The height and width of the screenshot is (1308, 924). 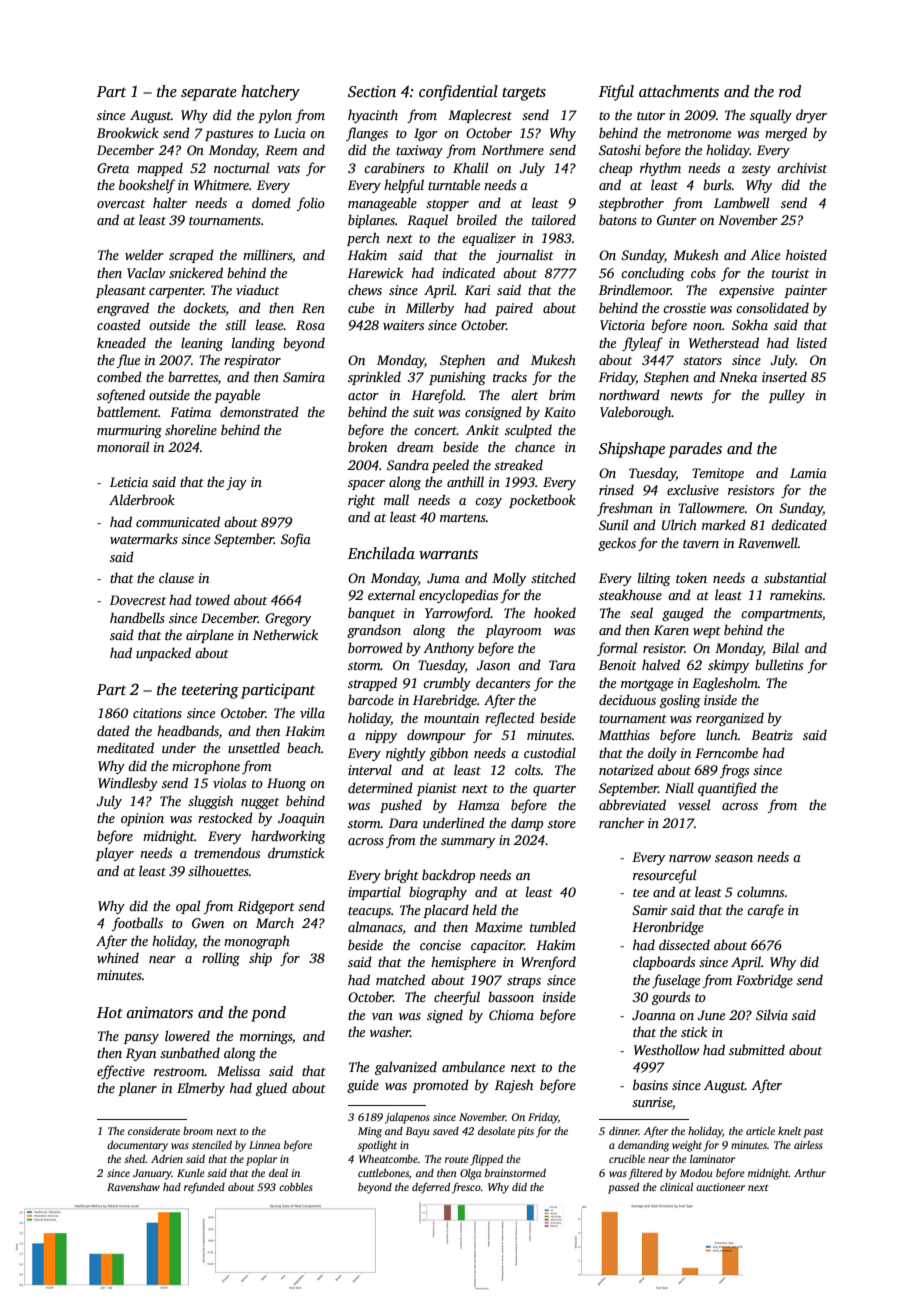 I want to click on Linnea, so click(x=264, y=1145).
